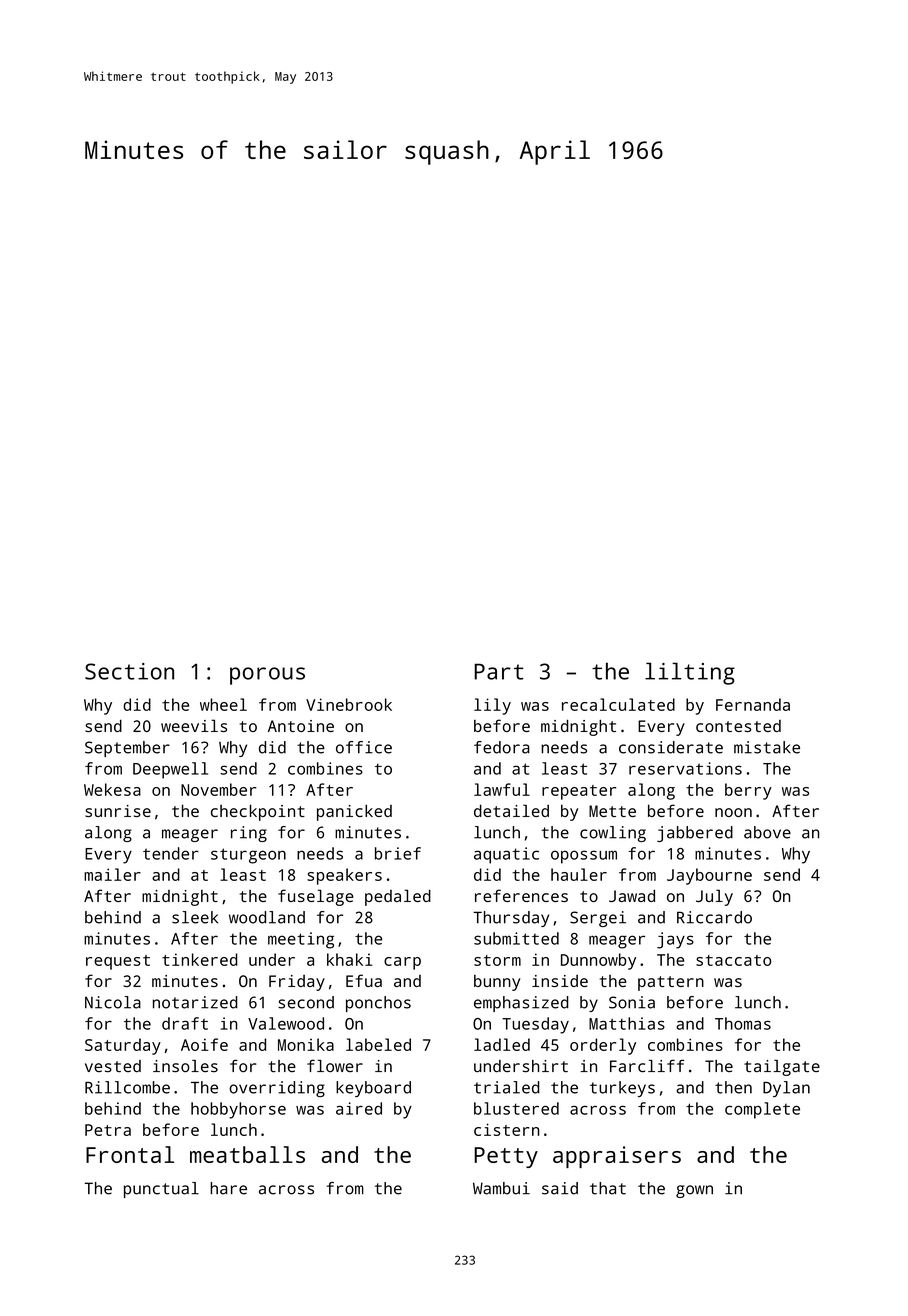 The width and height of the screenshot is (908, 1316). What do you see at coordinates (161, 1190) in the screenshot?
I see `punctual` at bounding box center [161, 1190].
